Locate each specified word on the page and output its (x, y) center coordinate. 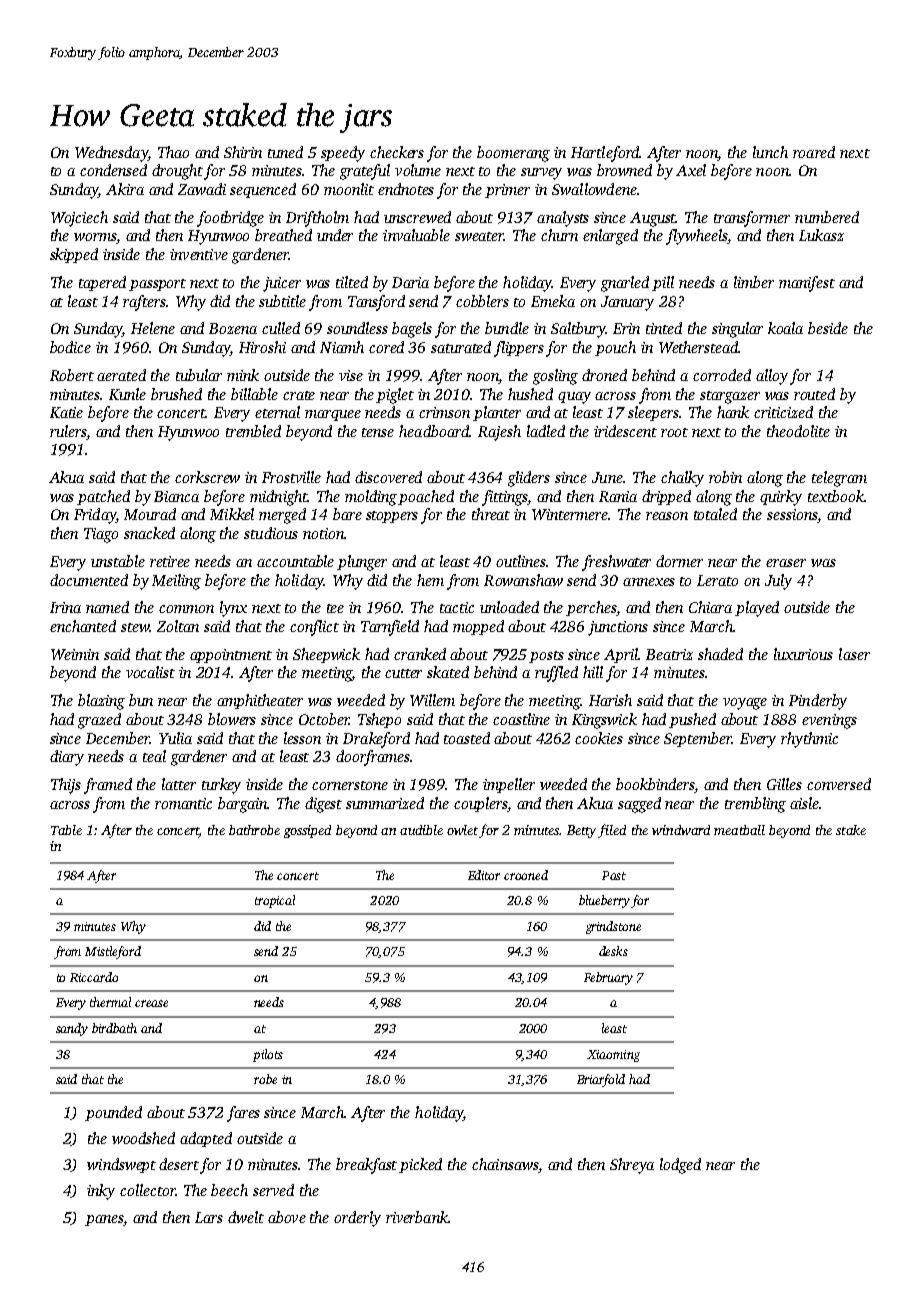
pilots (268, 1055)
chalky (682, 479)
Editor (484, 875)
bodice (70, 347)
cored (386, 347)
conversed (839, 784)
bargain (242, 805)
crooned (526, 875)
